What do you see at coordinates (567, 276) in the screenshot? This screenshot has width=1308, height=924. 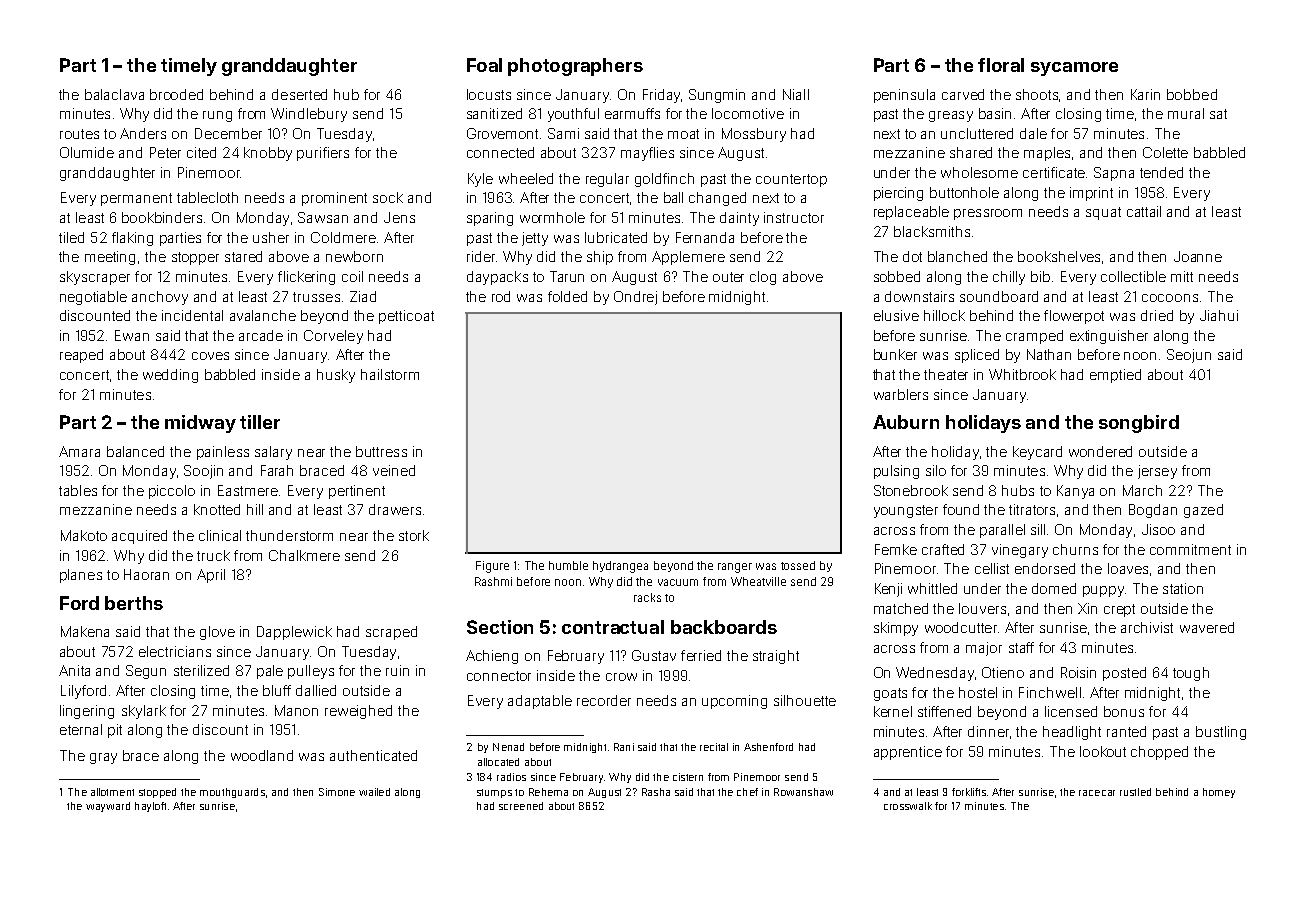 I see `Tarun` at bounding box center [567, 276].
